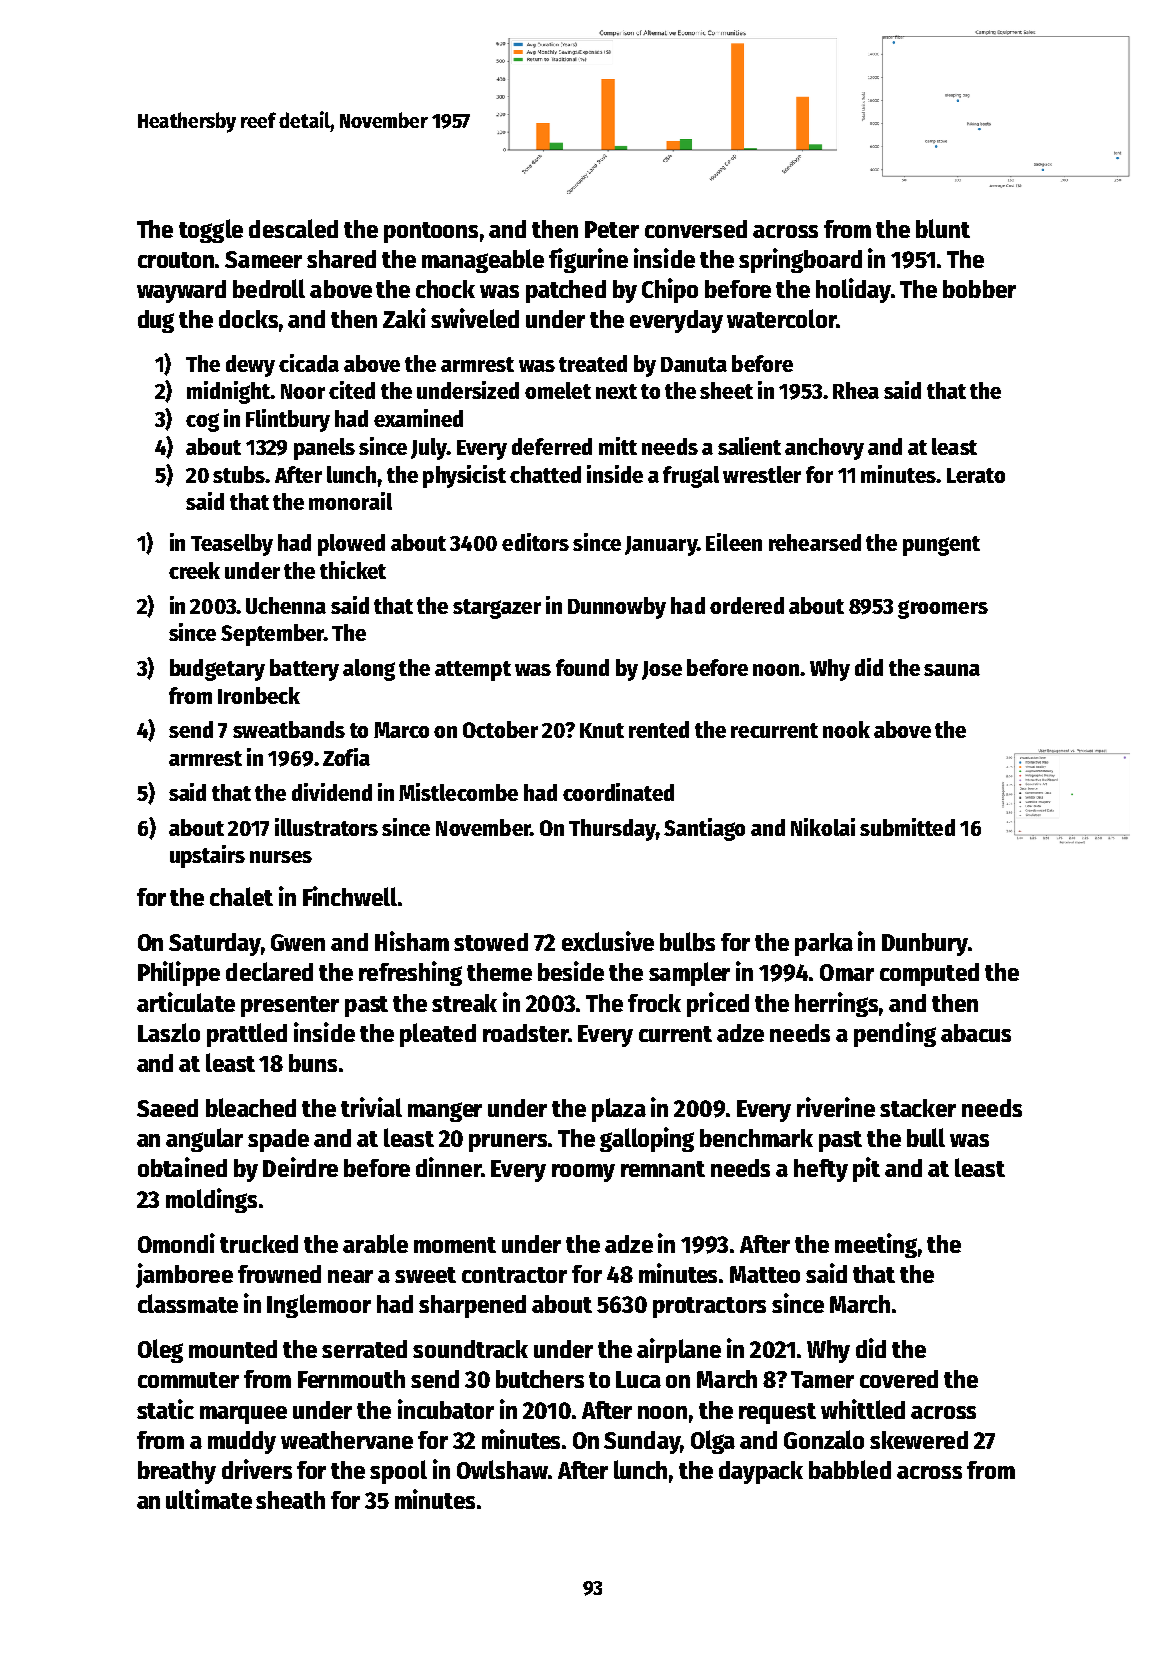 The height and width of the document is (1654, 1165). Describe the element at coordinates (278, 1140) in the document. I see `spade` at that location.
